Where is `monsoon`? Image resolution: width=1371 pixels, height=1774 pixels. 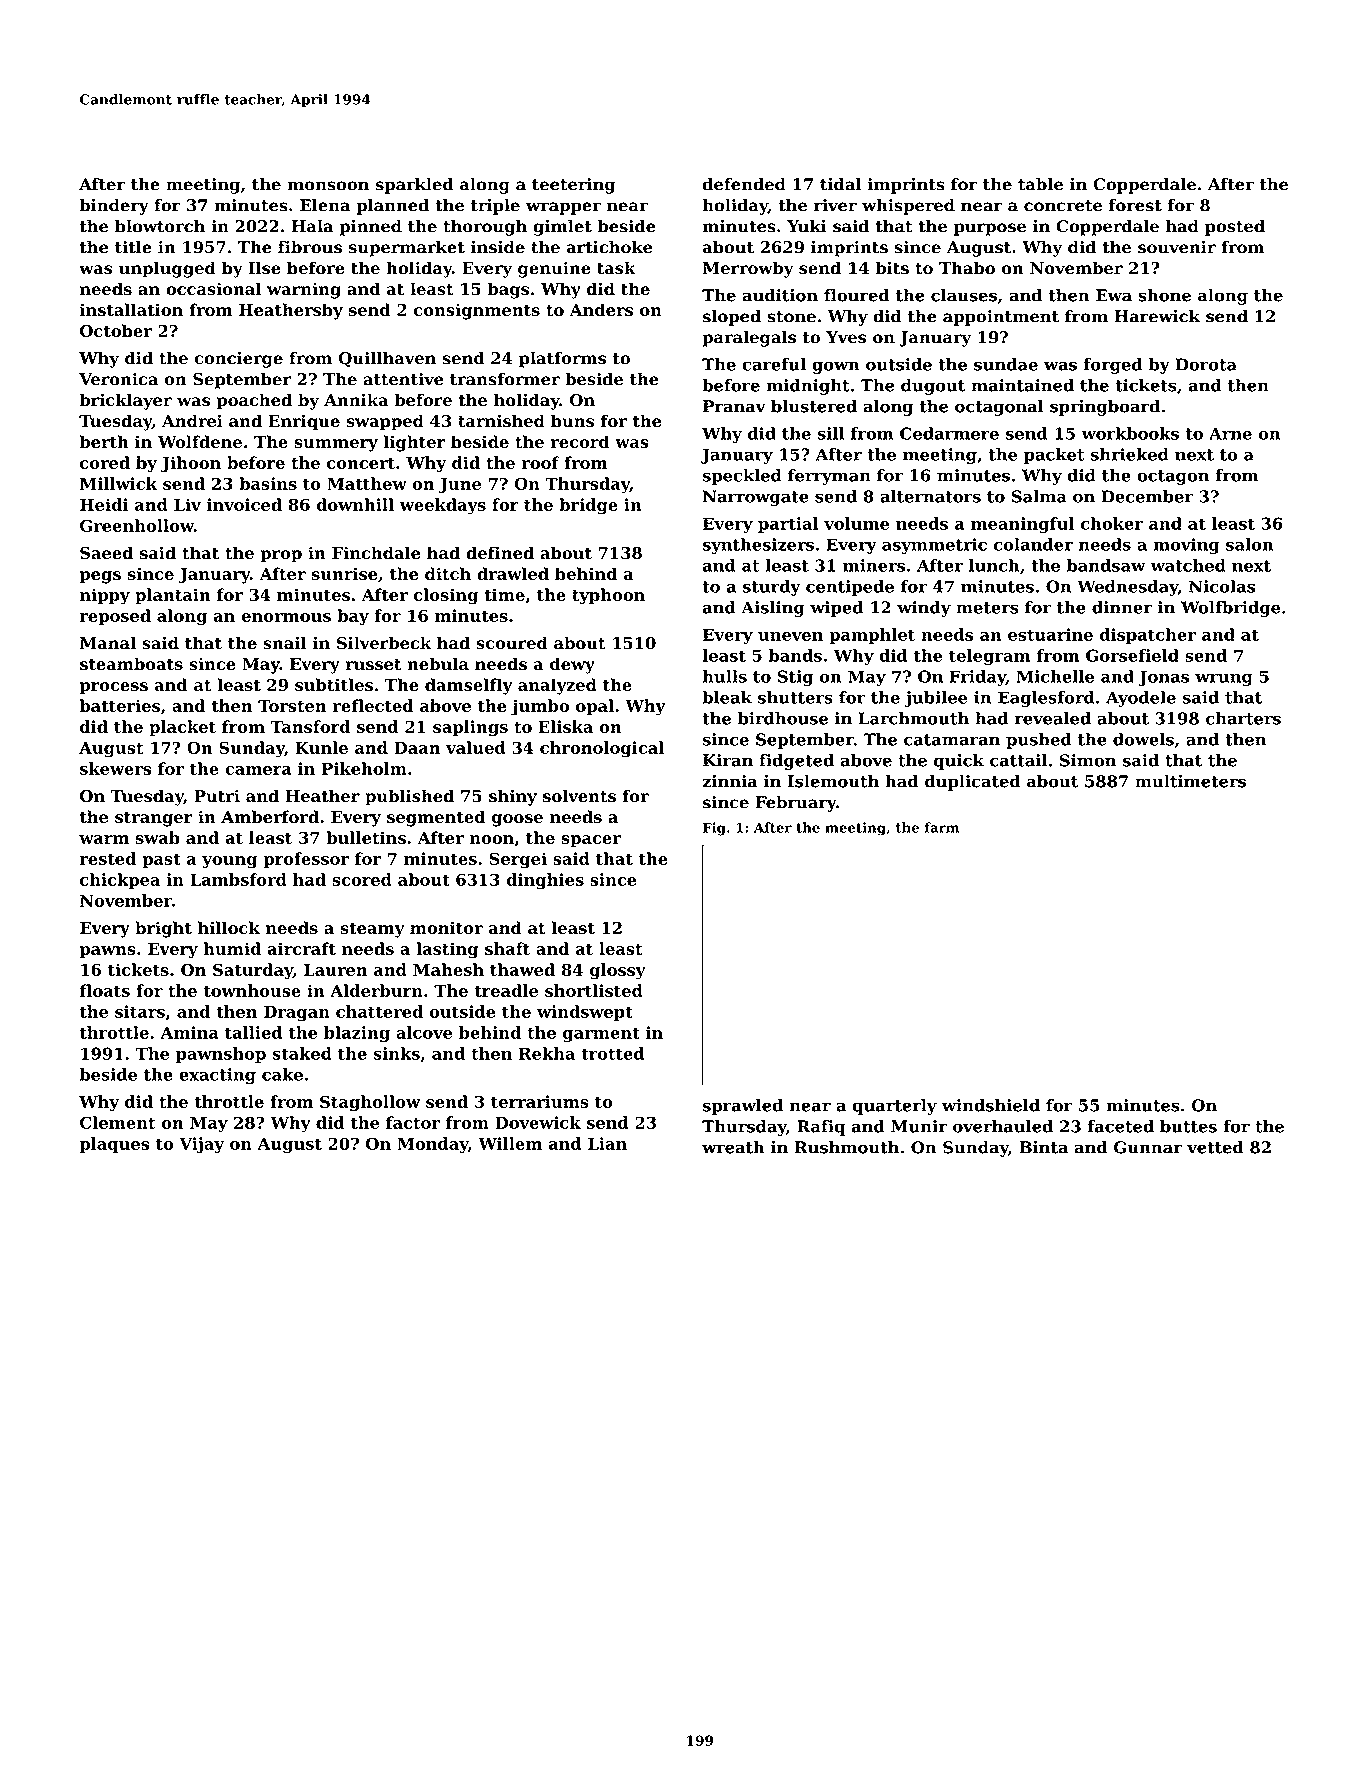
monsoon is located at coordinates (328, 186).
